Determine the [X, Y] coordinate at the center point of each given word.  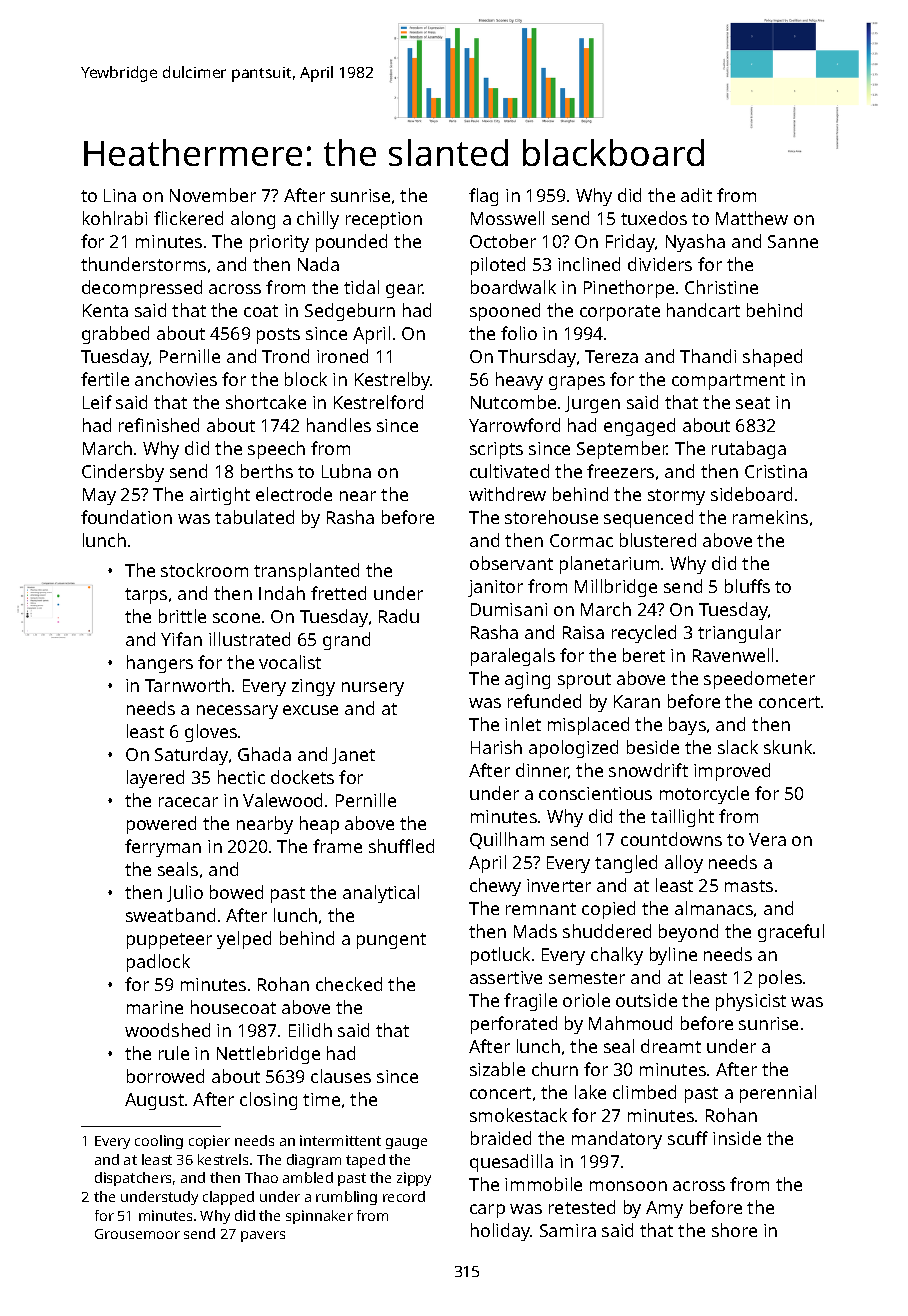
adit [696, 195]
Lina [120, 195]
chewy [495, 887]
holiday [501, 1232]
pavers [263, 1236]
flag [483, 197]
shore [734, 1230]
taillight [682, 818]
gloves [211, 733]
